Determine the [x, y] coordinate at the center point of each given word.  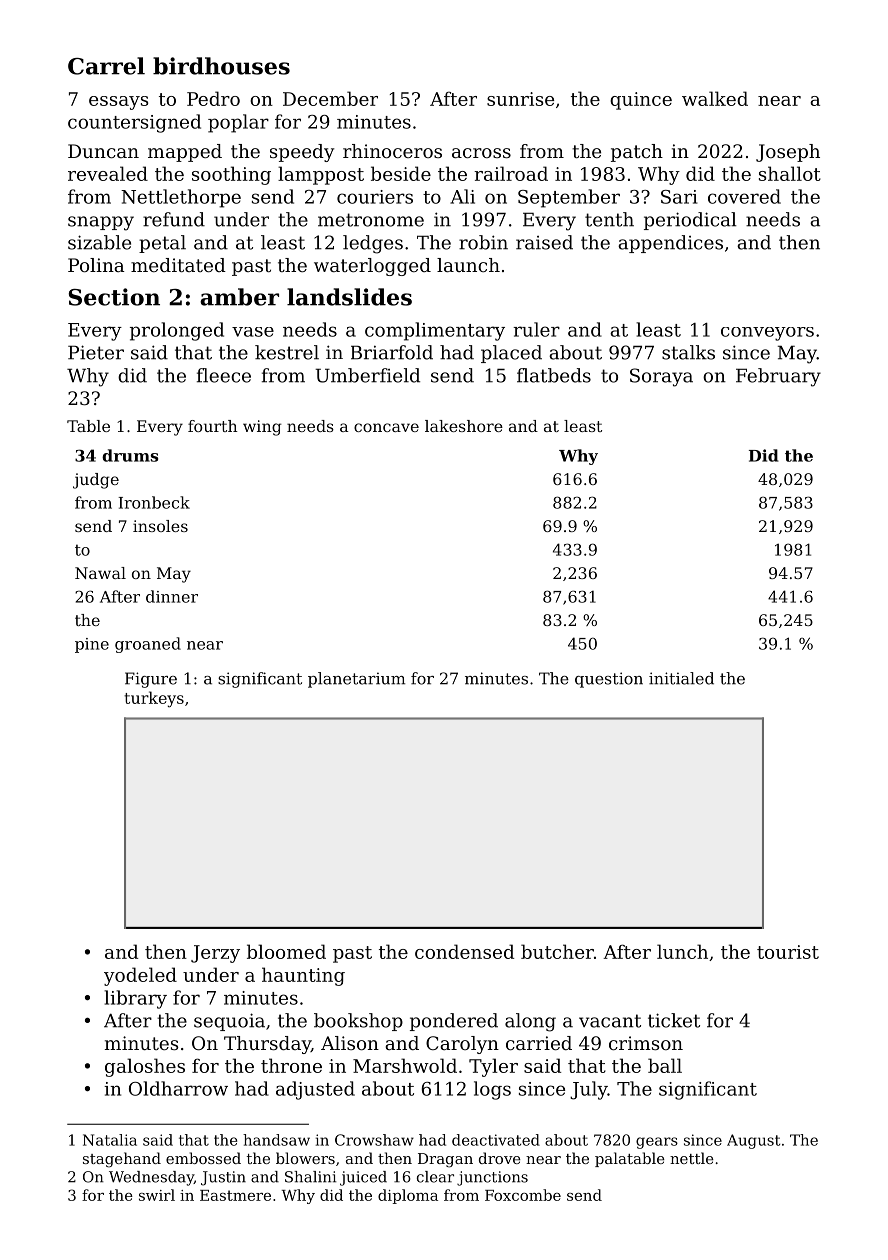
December [330, 98]
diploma [408, 1196]
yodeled [140, 976]
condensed [464, 951]
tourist [788, 952]
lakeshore [464, 426]
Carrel [106, 66]
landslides [349, 297]
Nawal [100, 573]
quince [641, 101]
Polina [96, 265]
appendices [670, 244]
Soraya [661, 377]
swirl [157, 1195]
